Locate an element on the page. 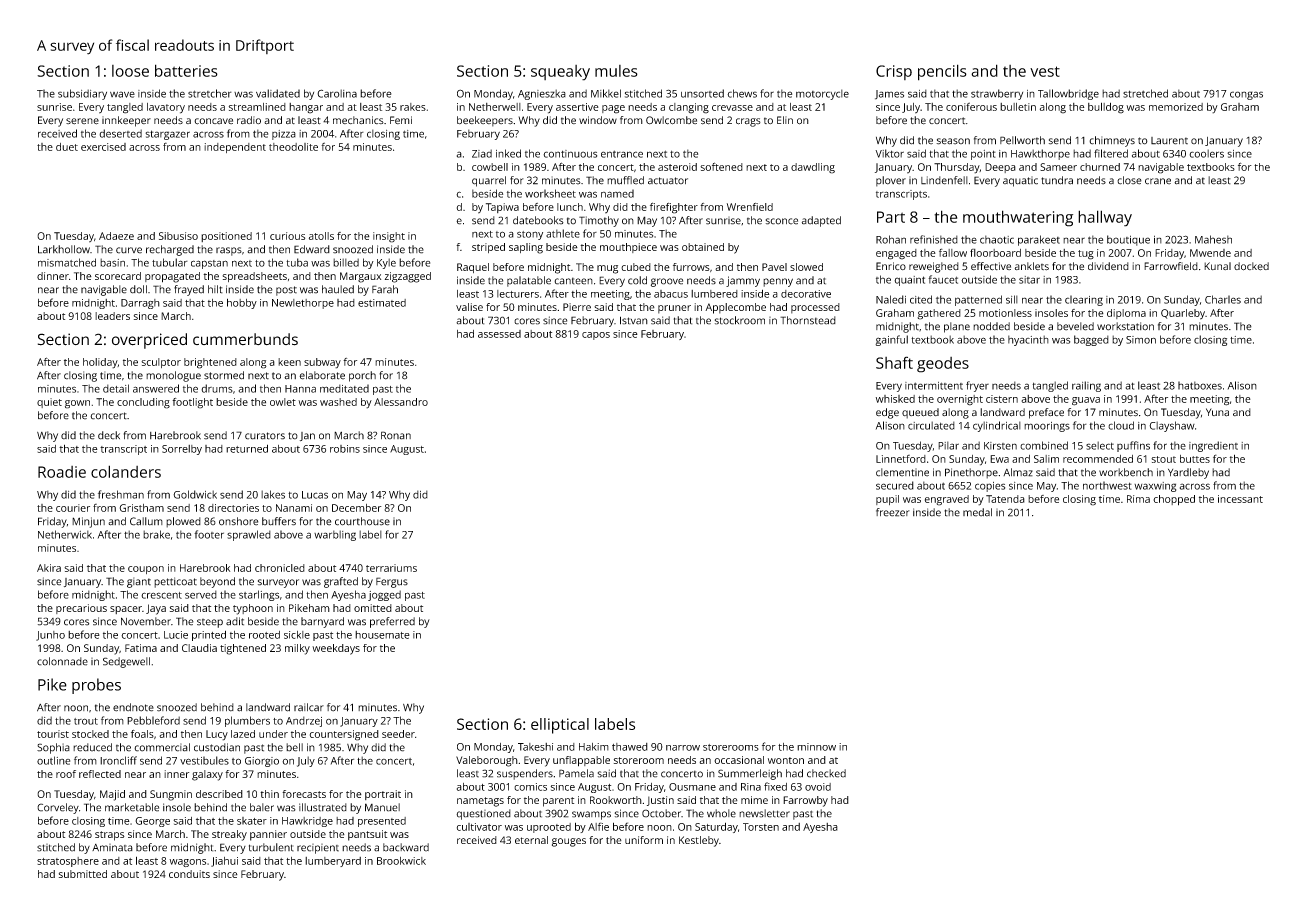  muffled is located at coordinates (625, 180).
